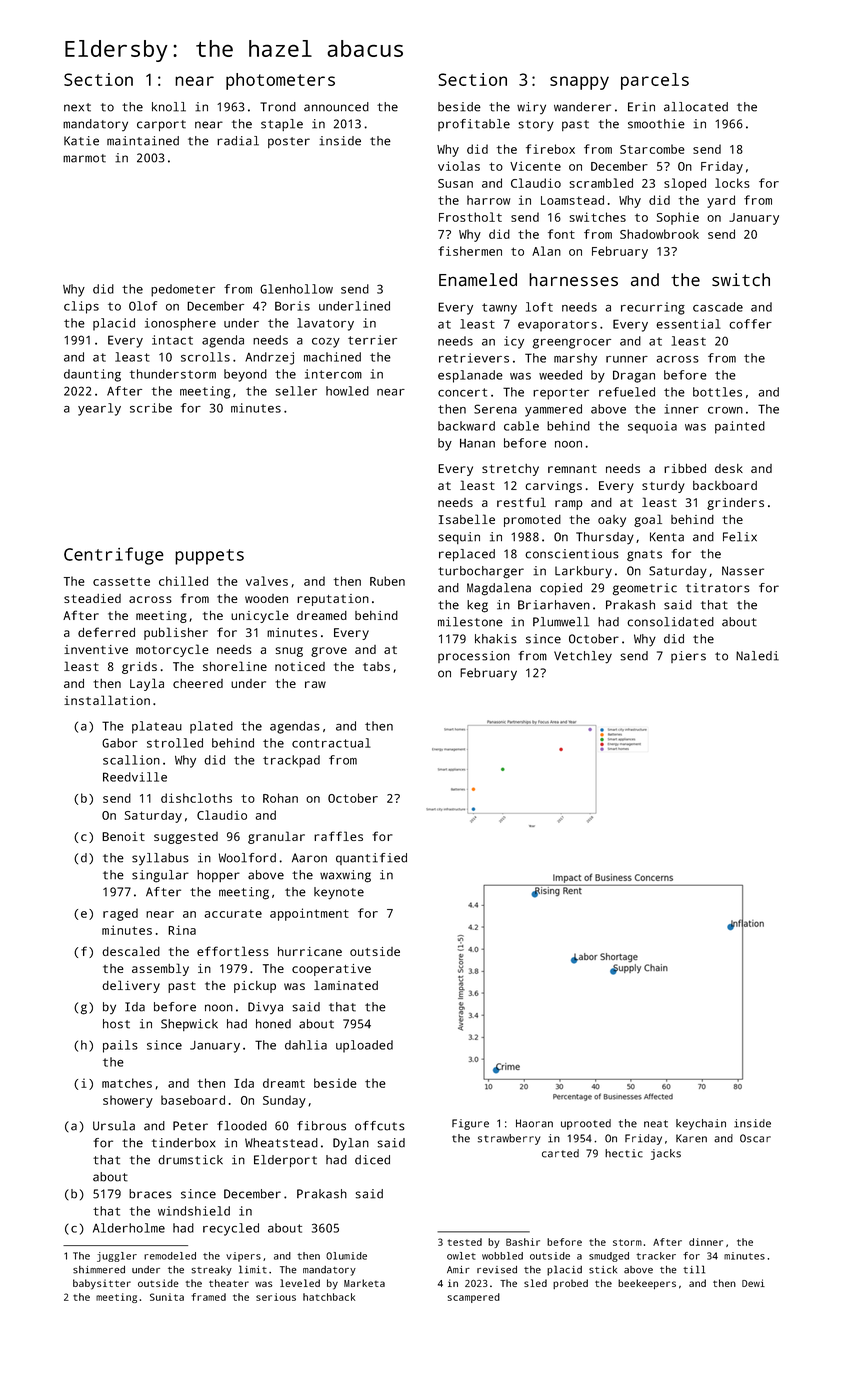  Describe the element at coordinates (474, 657) in the screenshot. I see `procession` at that location.
